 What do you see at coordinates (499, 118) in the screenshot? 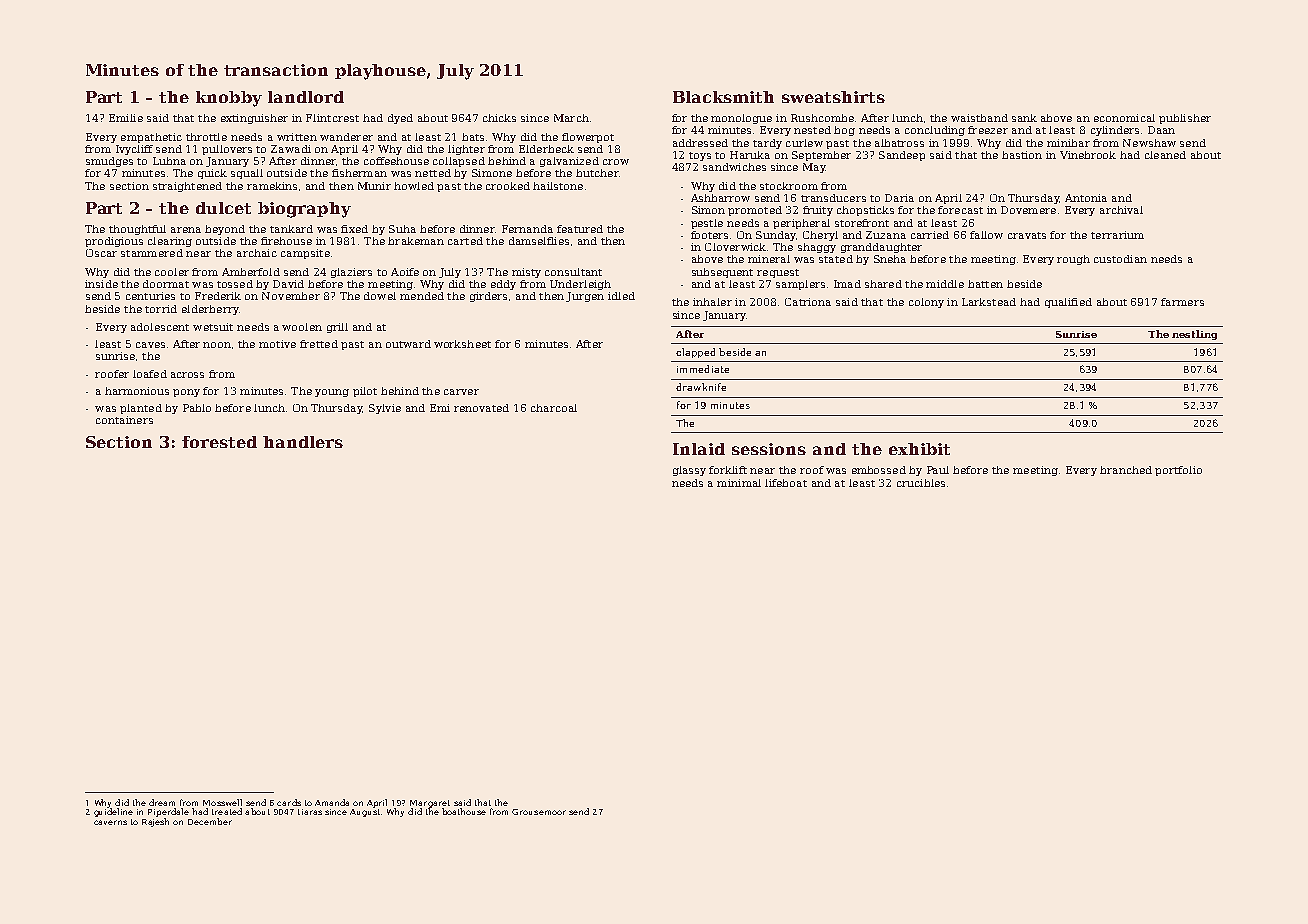
I see `chicks` at bounding box center [499, 118].
